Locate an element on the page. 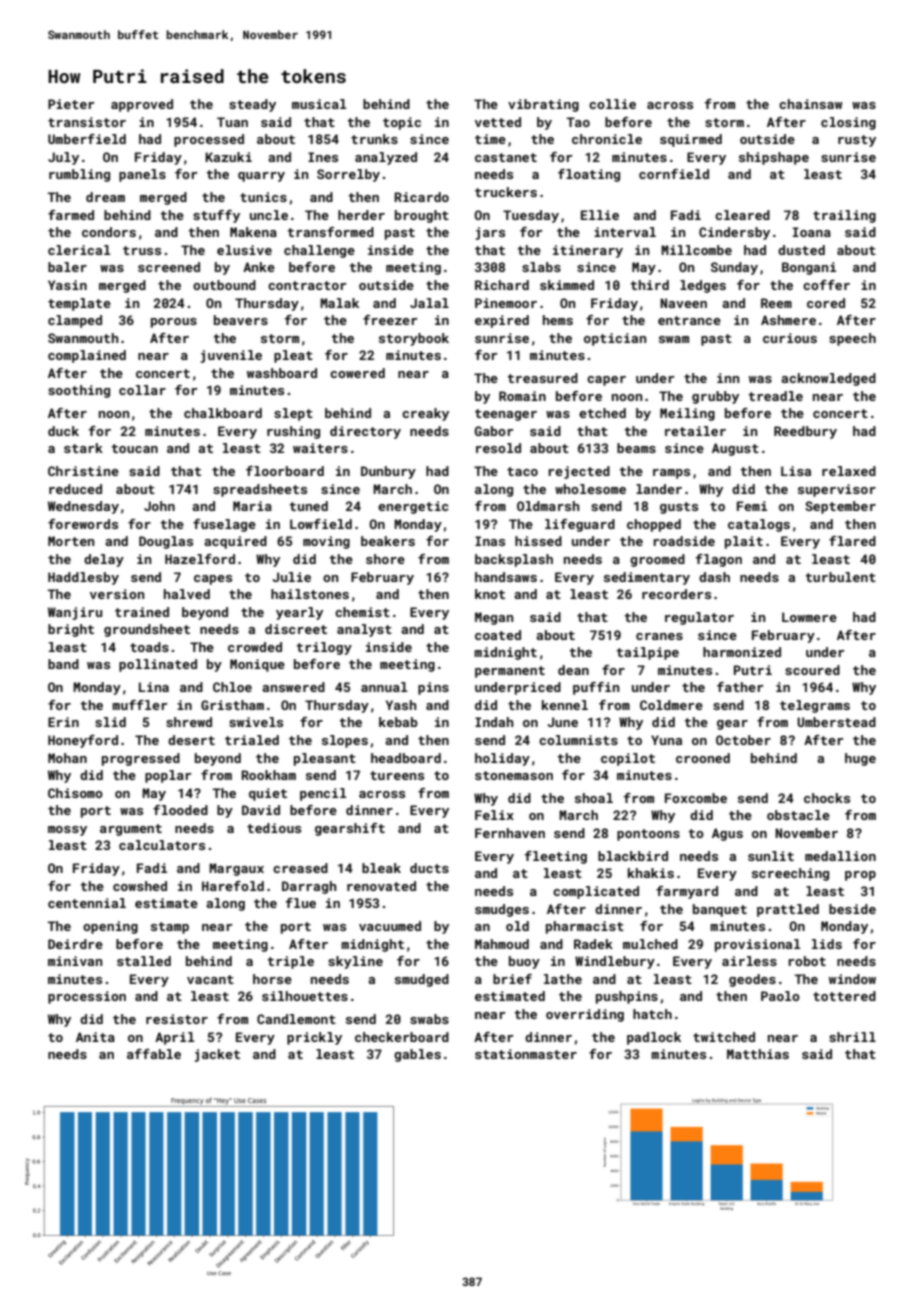  Foxcombe is located at coordinates (696, 798).
